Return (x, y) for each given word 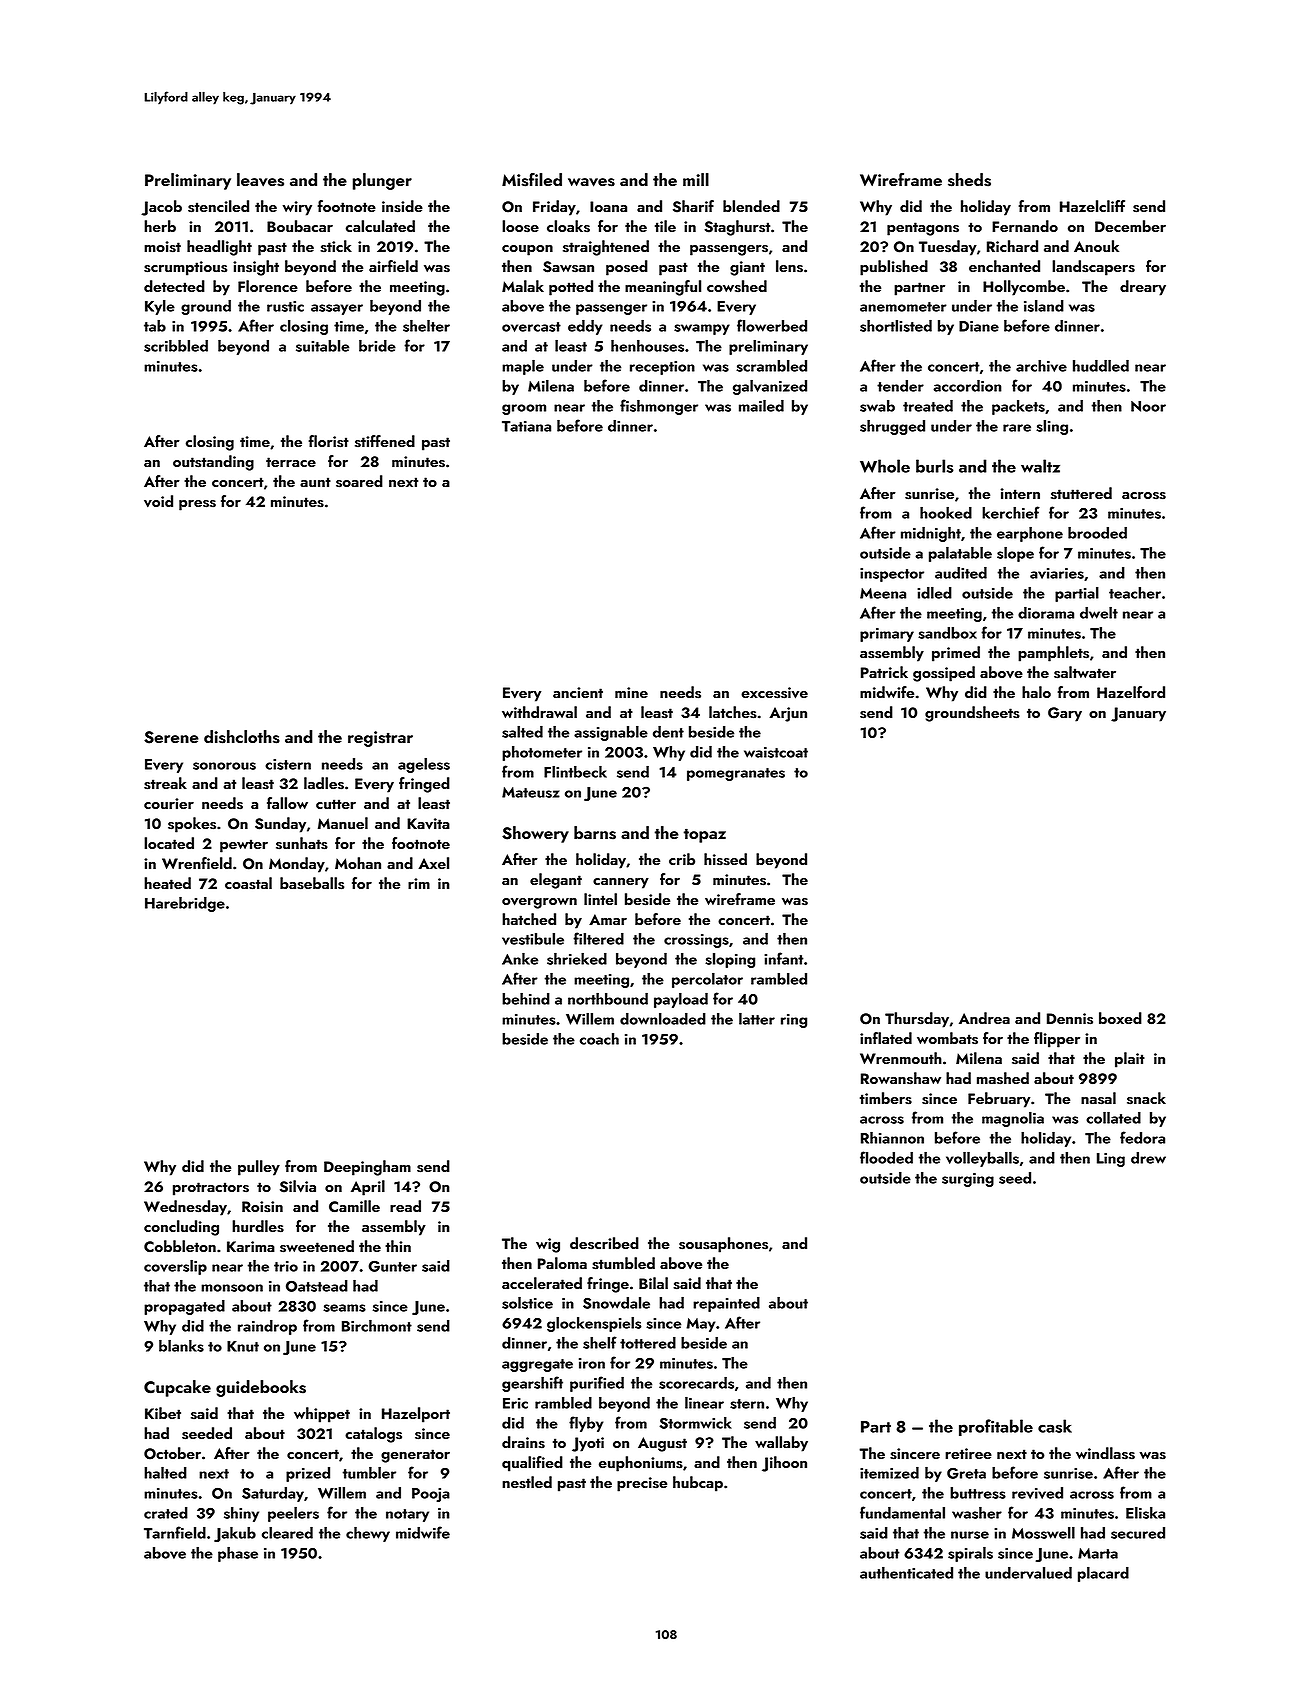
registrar (380, 739)
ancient (578, 692)
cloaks (568, 226)
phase (238, 1554)
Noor (1148, 406)
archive (1041, 366)
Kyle (160, 307)
